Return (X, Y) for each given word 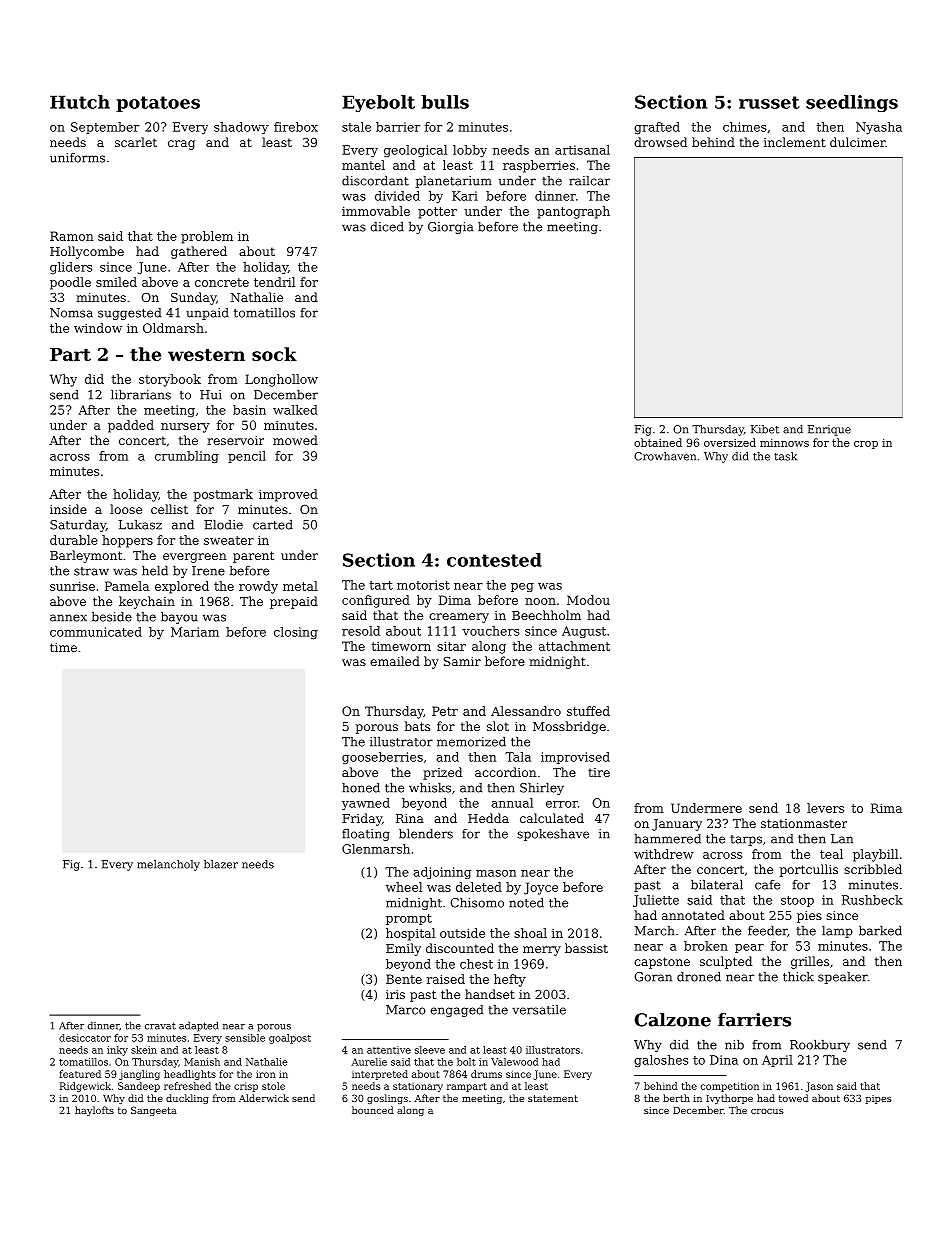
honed (361, 788)
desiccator (85, 1038)
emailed (395, 661)
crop (866, 445)
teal (831, 854)
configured (376, 601)
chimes (744, 127)
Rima (886, 808)
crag (181, 145)
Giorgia (450, 228)
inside (68, 509)
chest (476, 964)
